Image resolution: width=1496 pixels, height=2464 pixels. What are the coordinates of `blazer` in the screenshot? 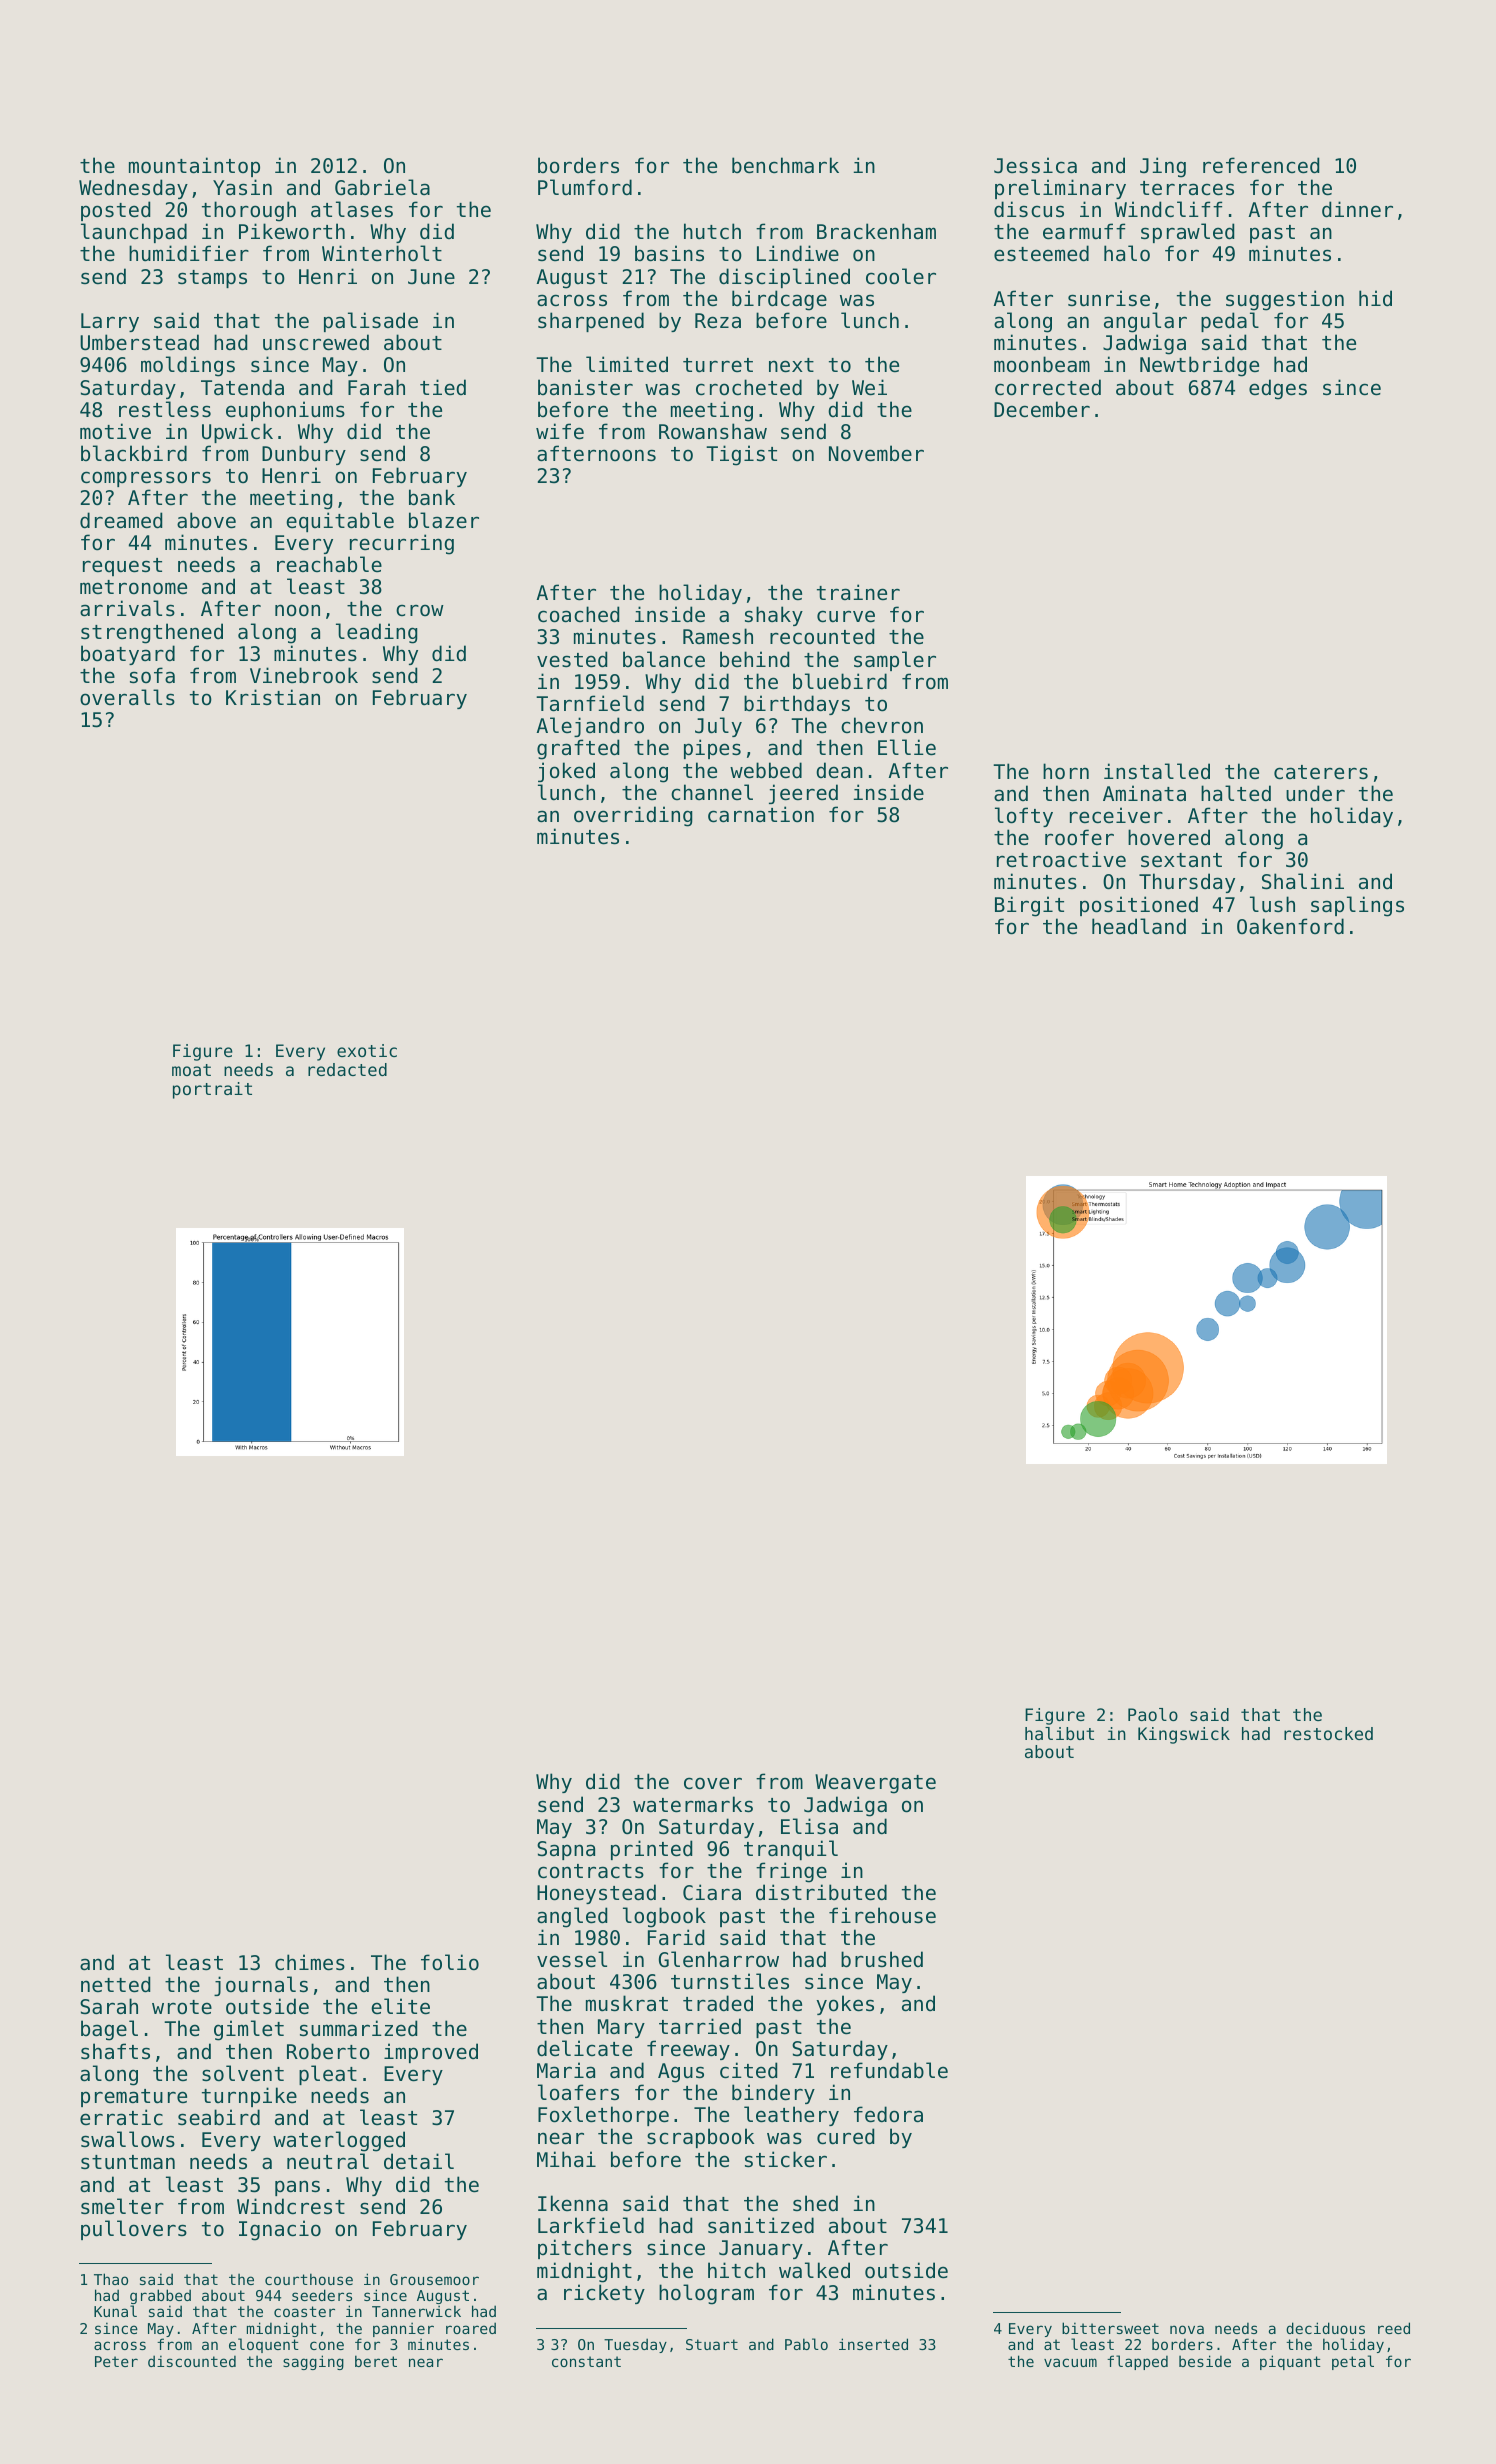 It's located at (444, 520).
